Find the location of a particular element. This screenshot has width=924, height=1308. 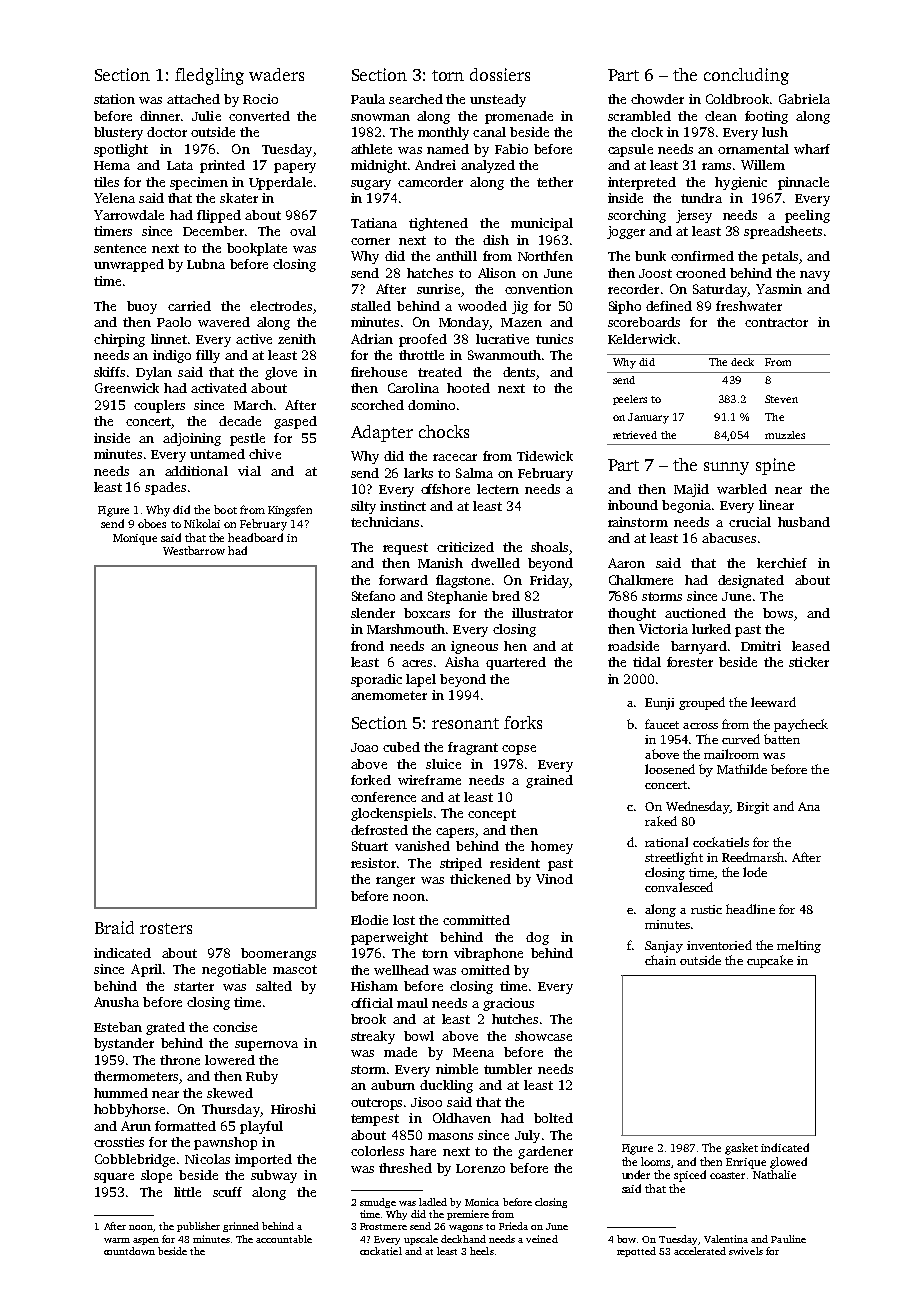

oval is located at coordinates (303, 231).
